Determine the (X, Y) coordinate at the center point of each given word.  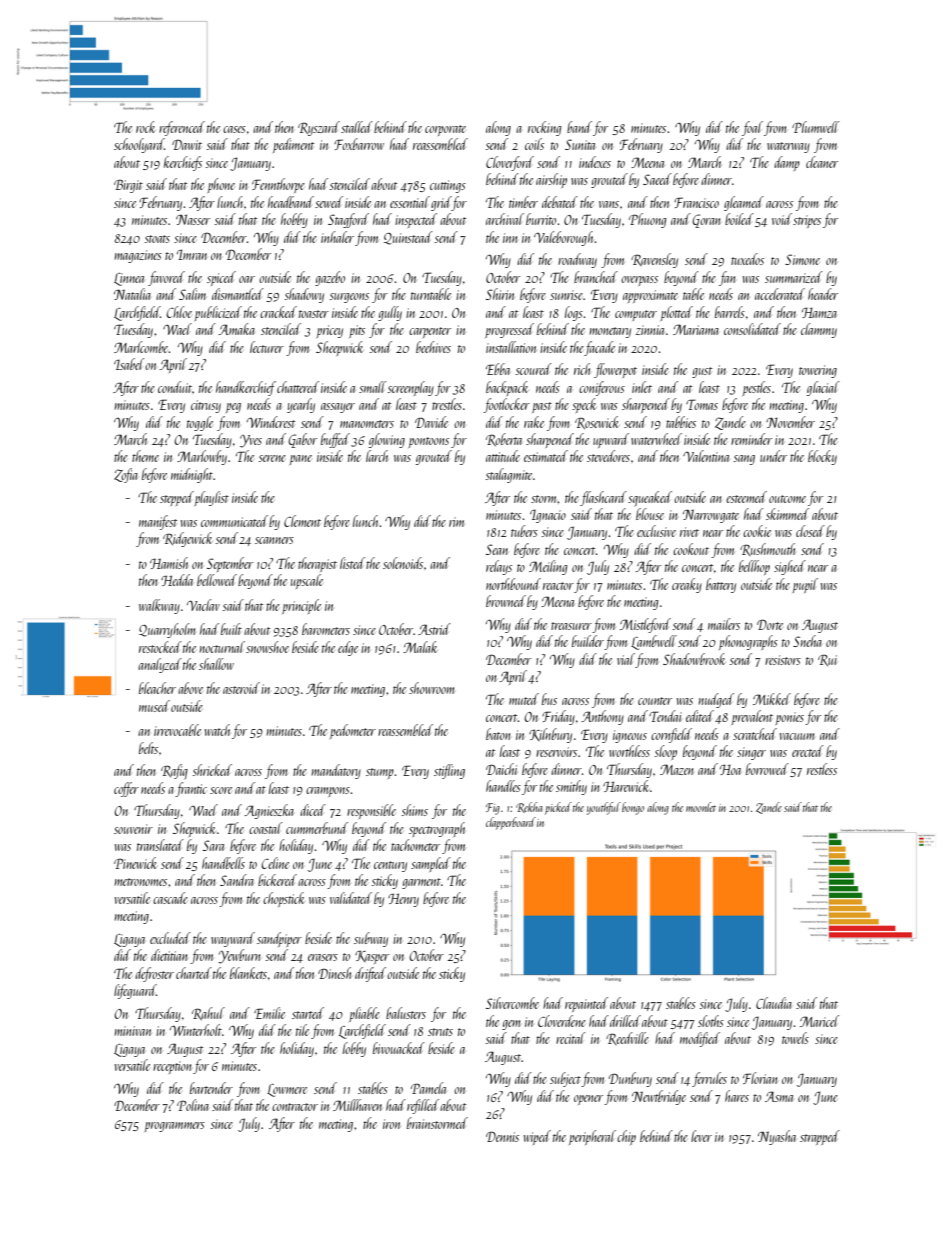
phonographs (748, 642)
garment (421, 883)
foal (752, 128)
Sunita (580, 144)
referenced (182, 128)
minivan (132, 1031)
